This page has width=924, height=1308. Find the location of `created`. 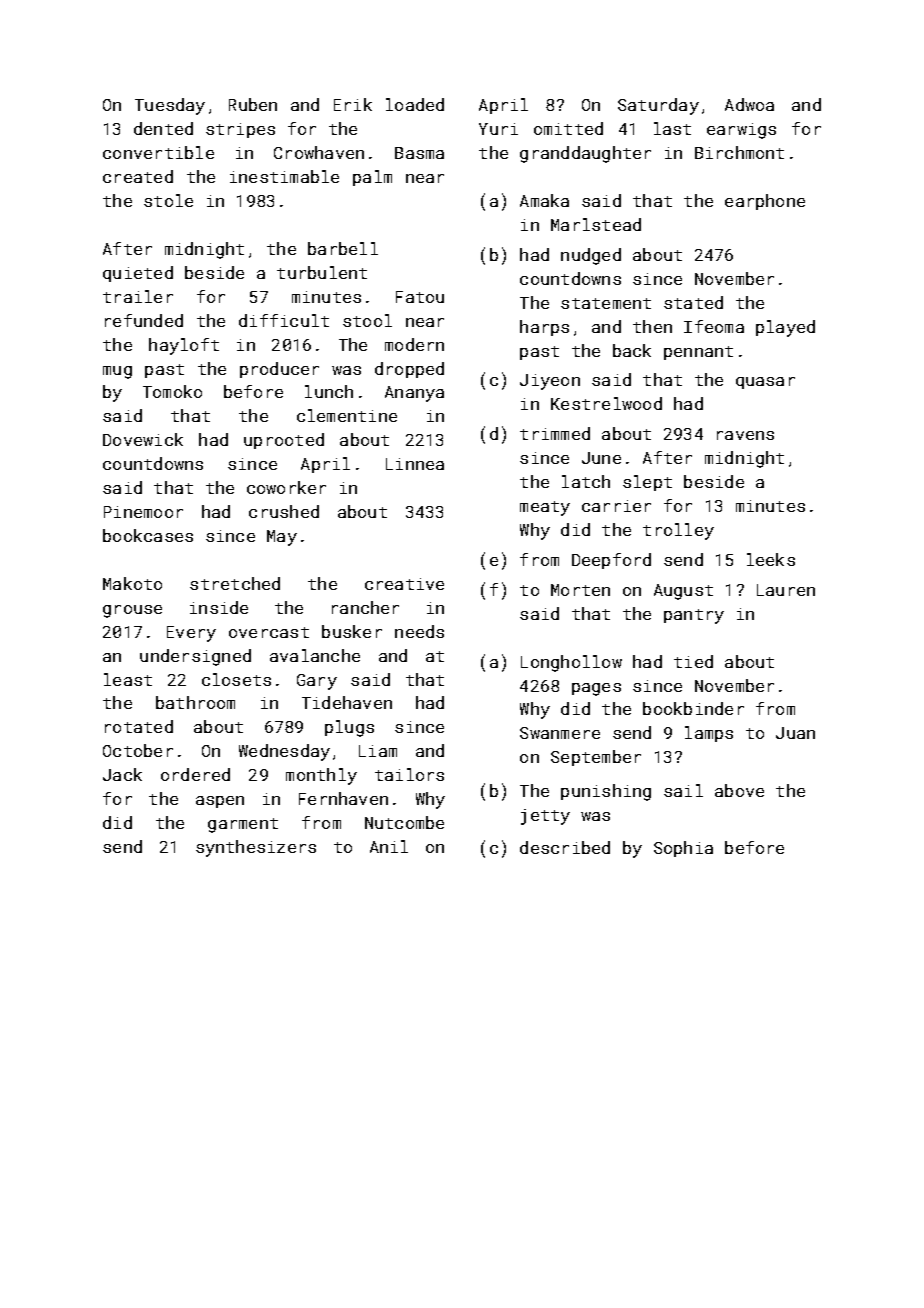

created is located at coordinates (138, 176).
